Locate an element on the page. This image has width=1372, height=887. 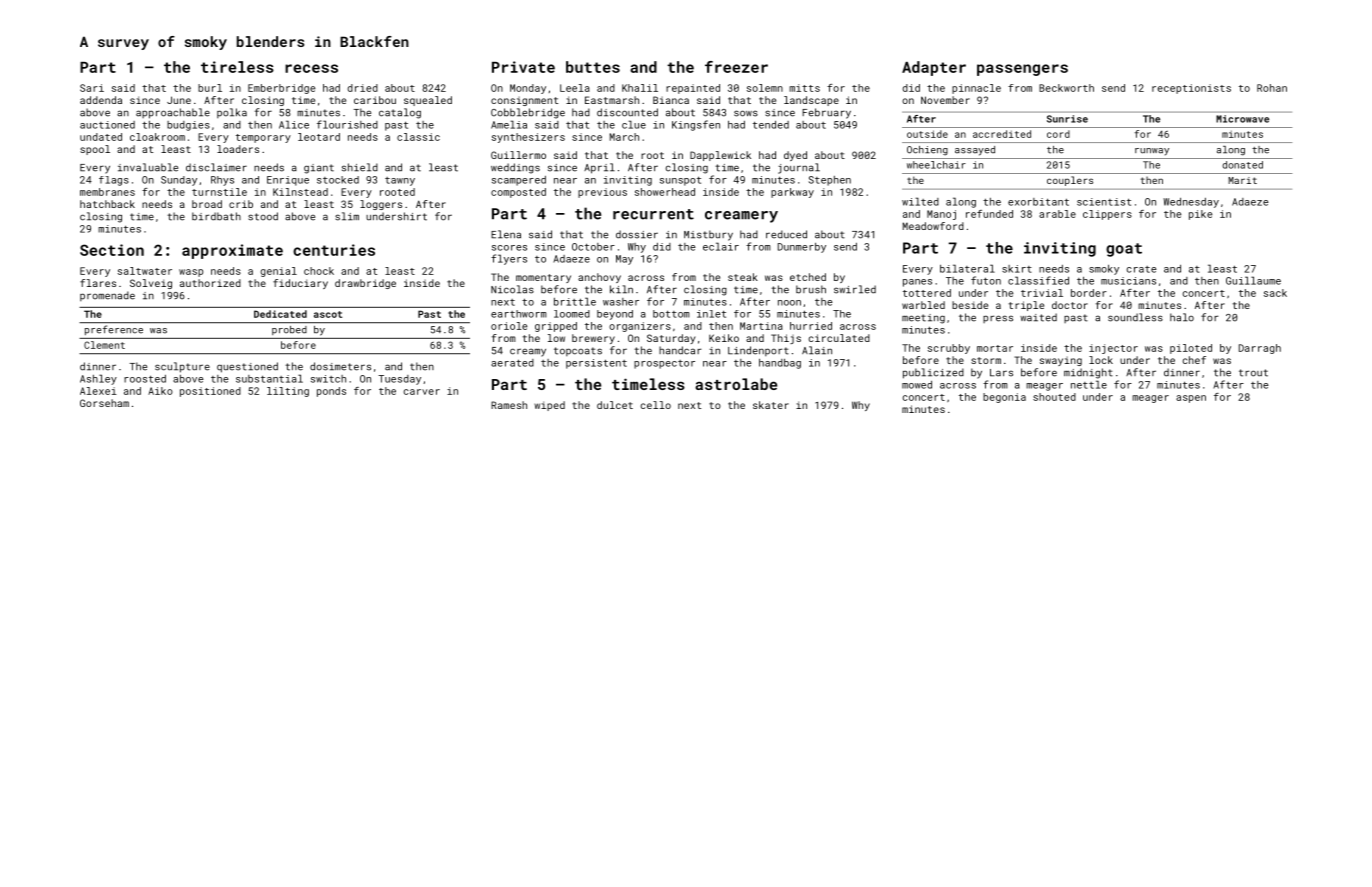
dossier is located at coordinates (637, 234).
